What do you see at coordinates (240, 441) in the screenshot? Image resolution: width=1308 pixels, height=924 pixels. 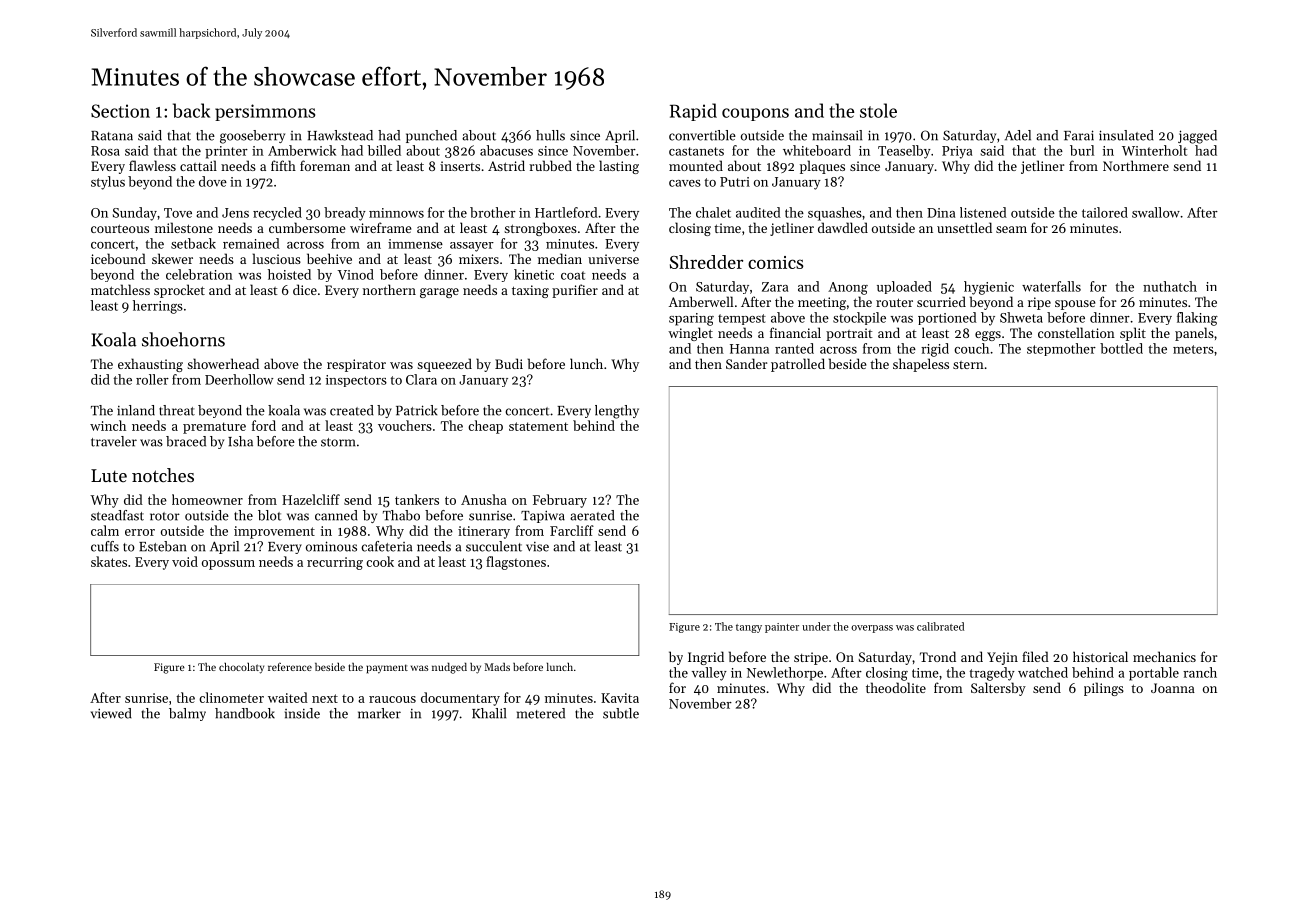 I see `Isha` at bounding box center [240, 441].
